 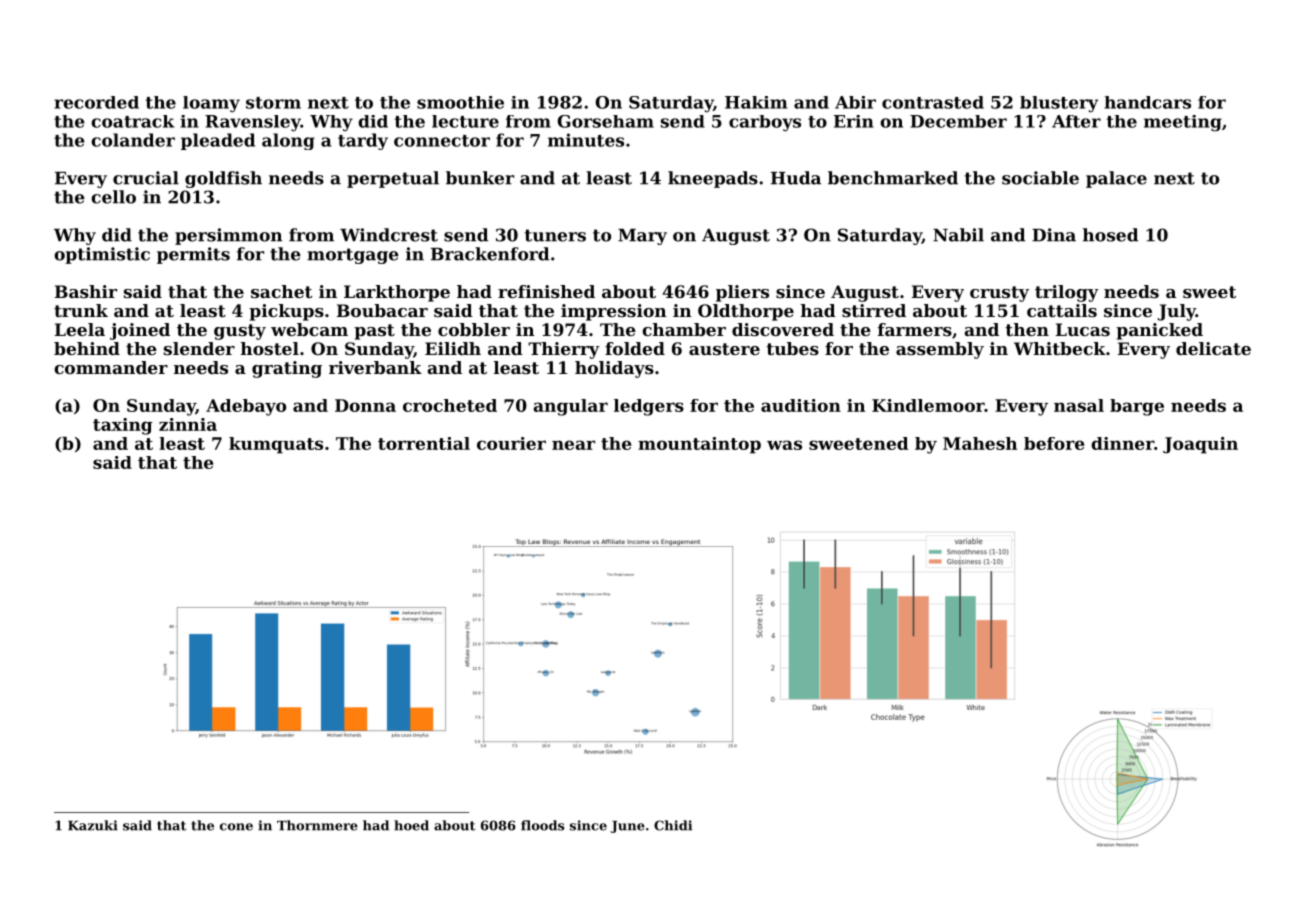 I want to click on assembly, so click(x=940, y=350).
